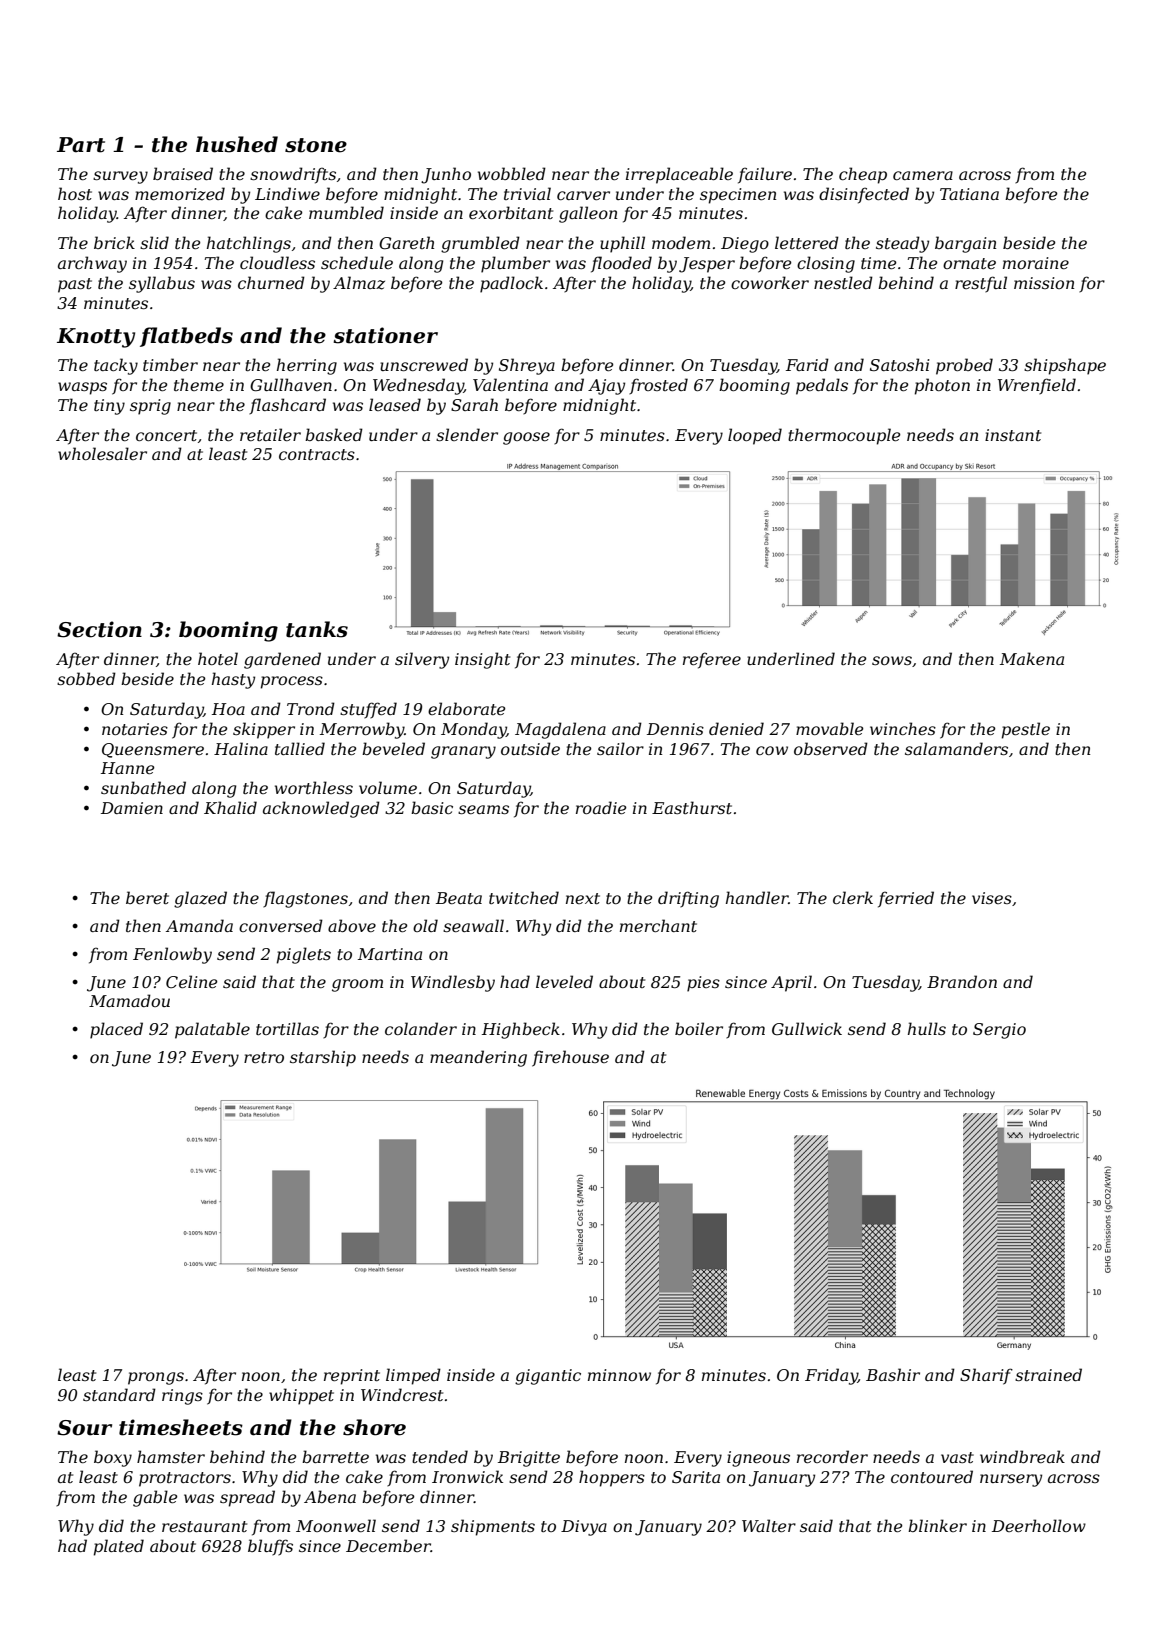 This page has width=1166, height=1649. Describe the element at coordinates (84, 1428) in the page. I see `Sour` at that location.
